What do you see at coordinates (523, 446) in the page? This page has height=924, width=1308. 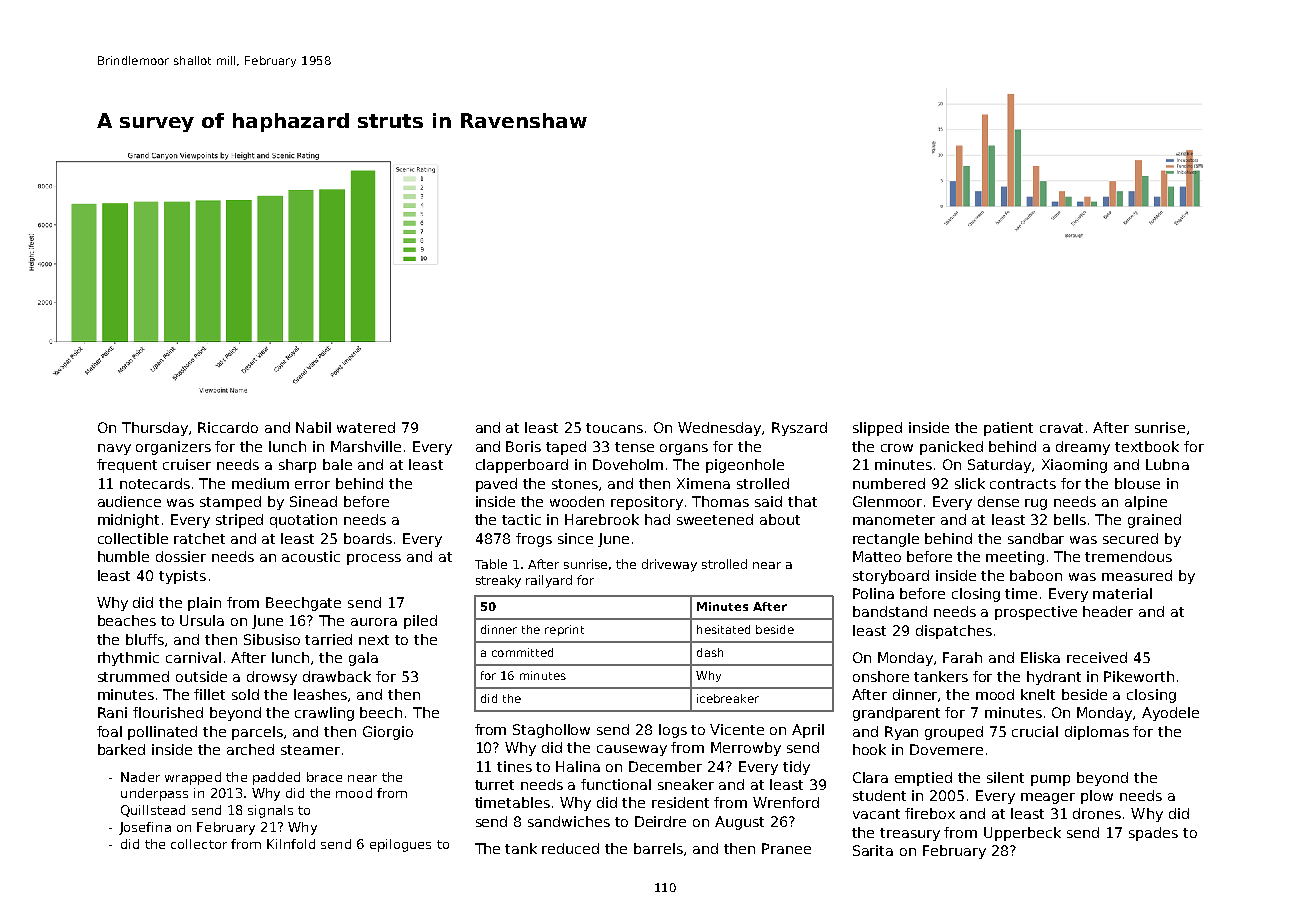 I see `Boris` at bounding box center [523, 446].
